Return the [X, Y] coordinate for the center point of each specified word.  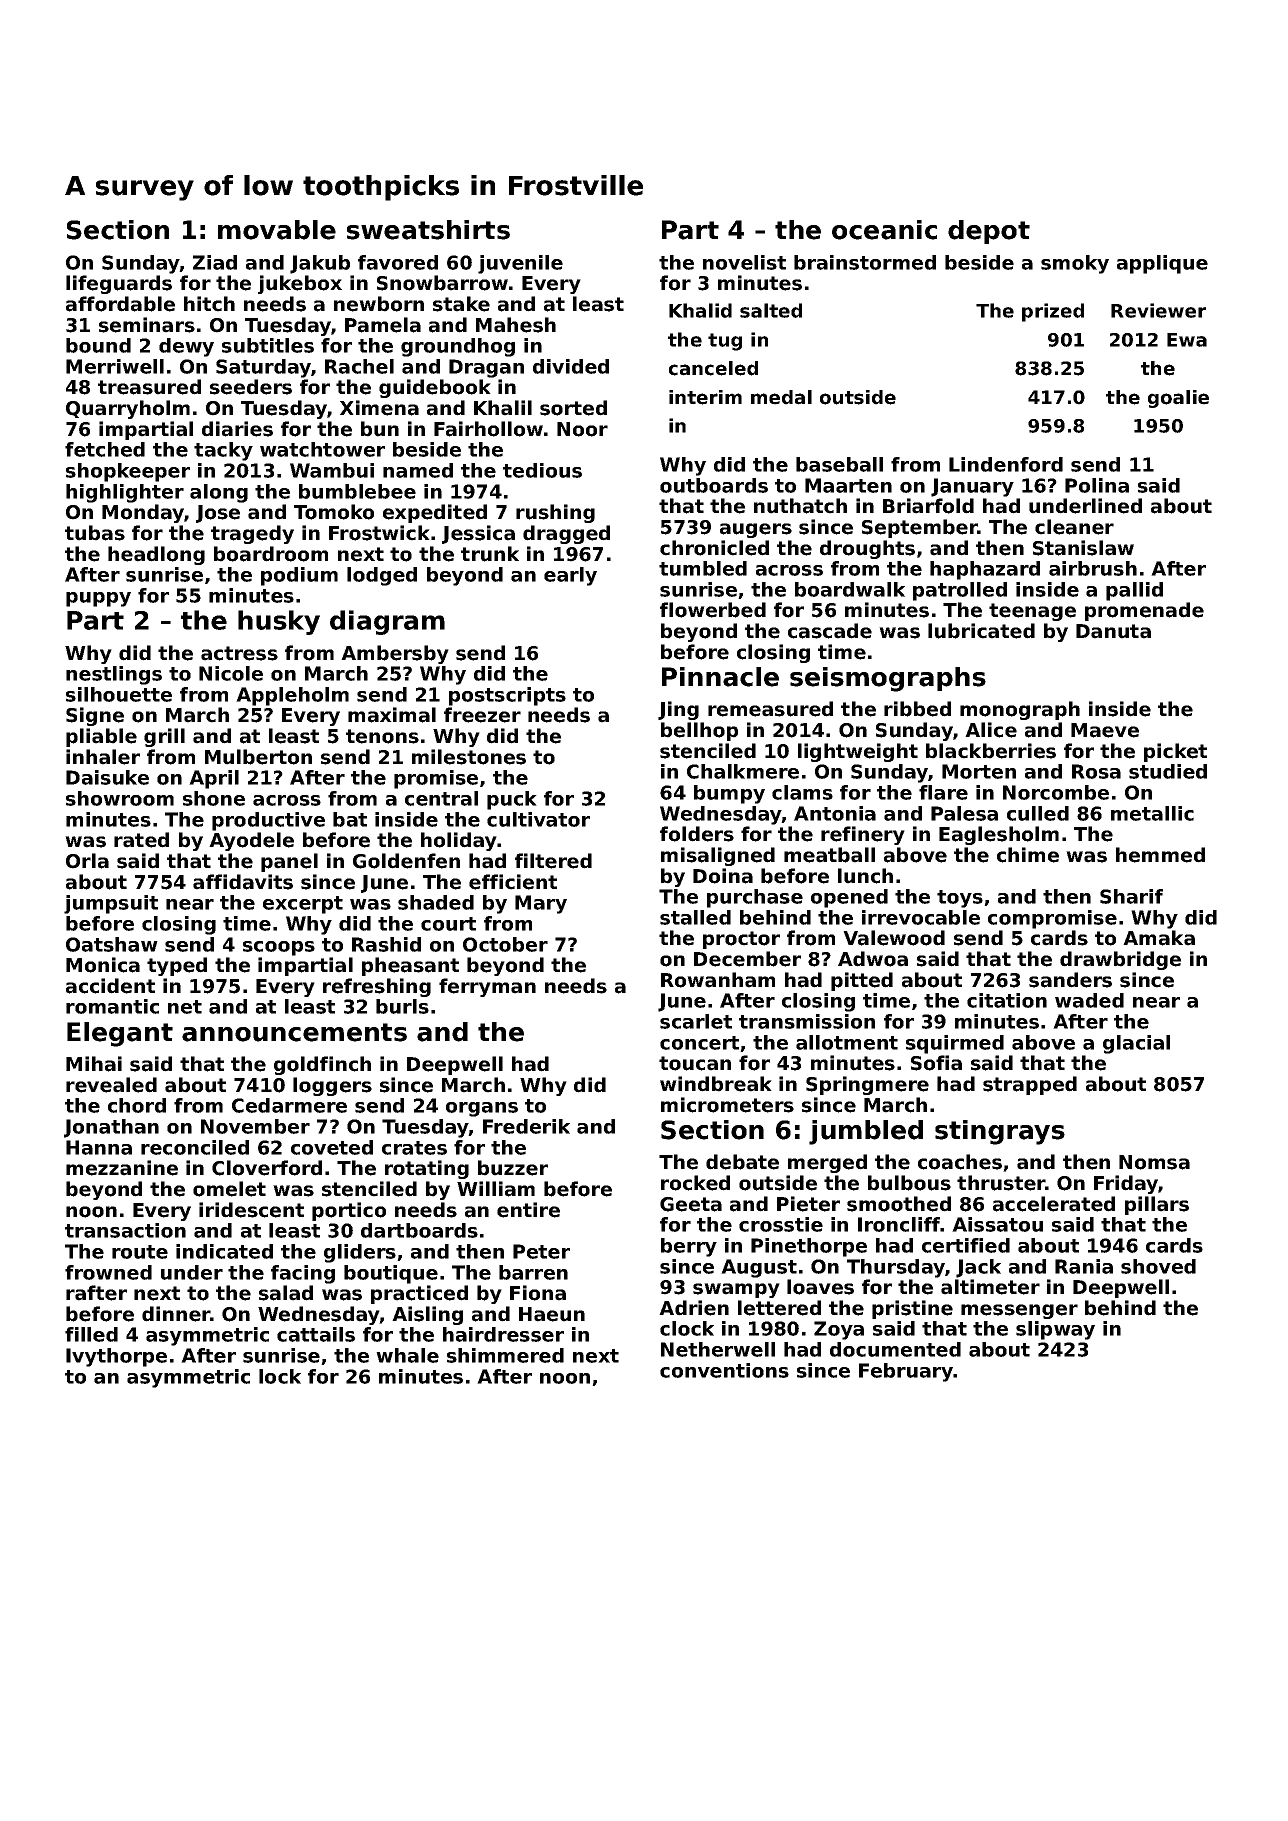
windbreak [716, 1084]
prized [1053, 312]
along [219, 493]
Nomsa [1154, 1162]
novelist [744, 262]
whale [407, 1355]
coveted [332, 1147]
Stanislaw [1083, 548]
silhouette [119, 694]
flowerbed [713, 610]
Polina [1097, 485]
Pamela [383, 325]
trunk [490, 554]
